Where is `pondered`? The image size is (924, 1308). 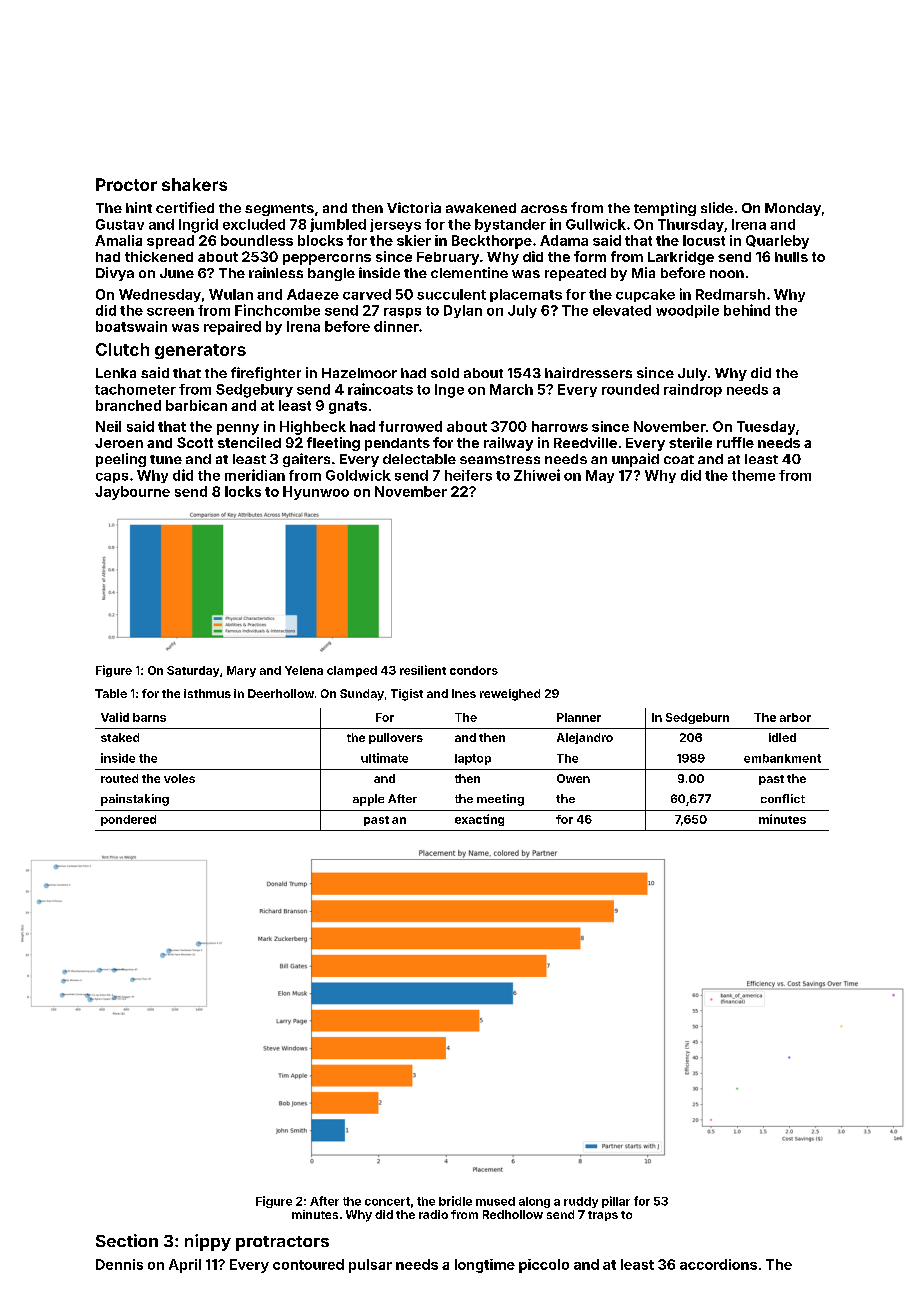 pondered is located at coordinates (128, 820).
